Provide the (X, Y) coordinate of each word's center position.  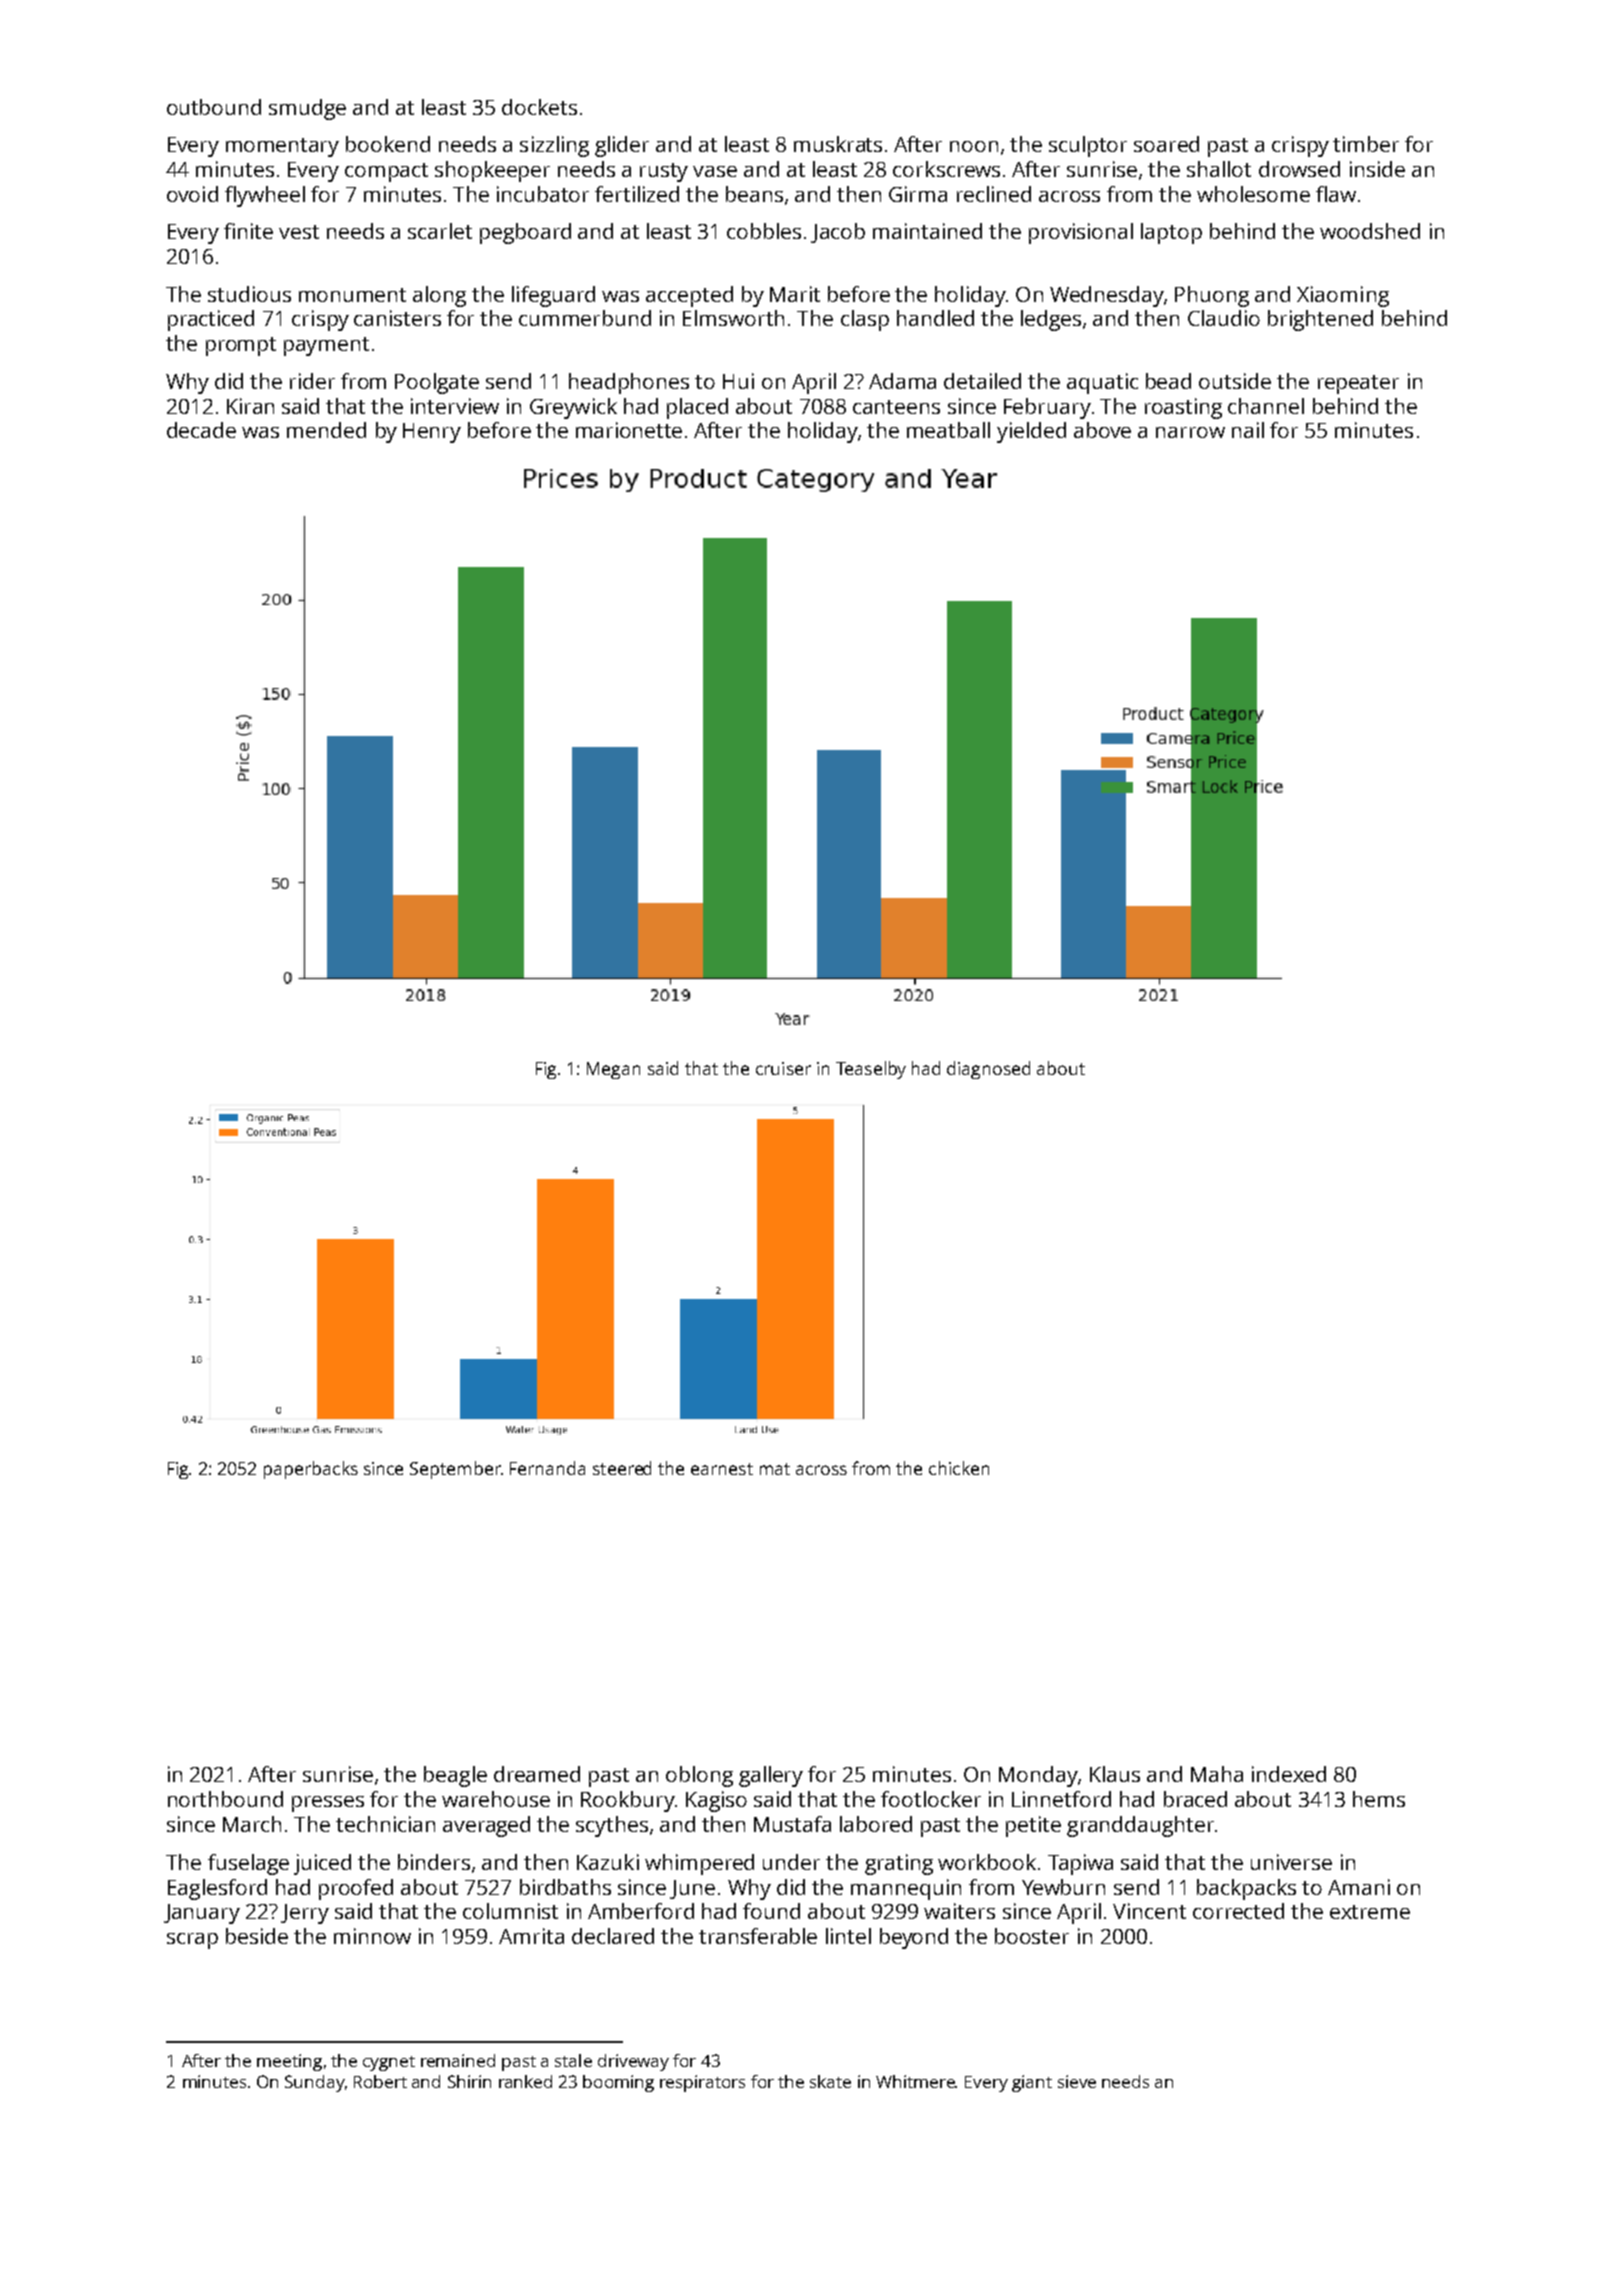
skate (830, 2081)
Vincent (1149, 1911)
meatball (948, 430)
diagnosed (988, 1070)
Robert (380, 2081)
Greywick (573, 408)
